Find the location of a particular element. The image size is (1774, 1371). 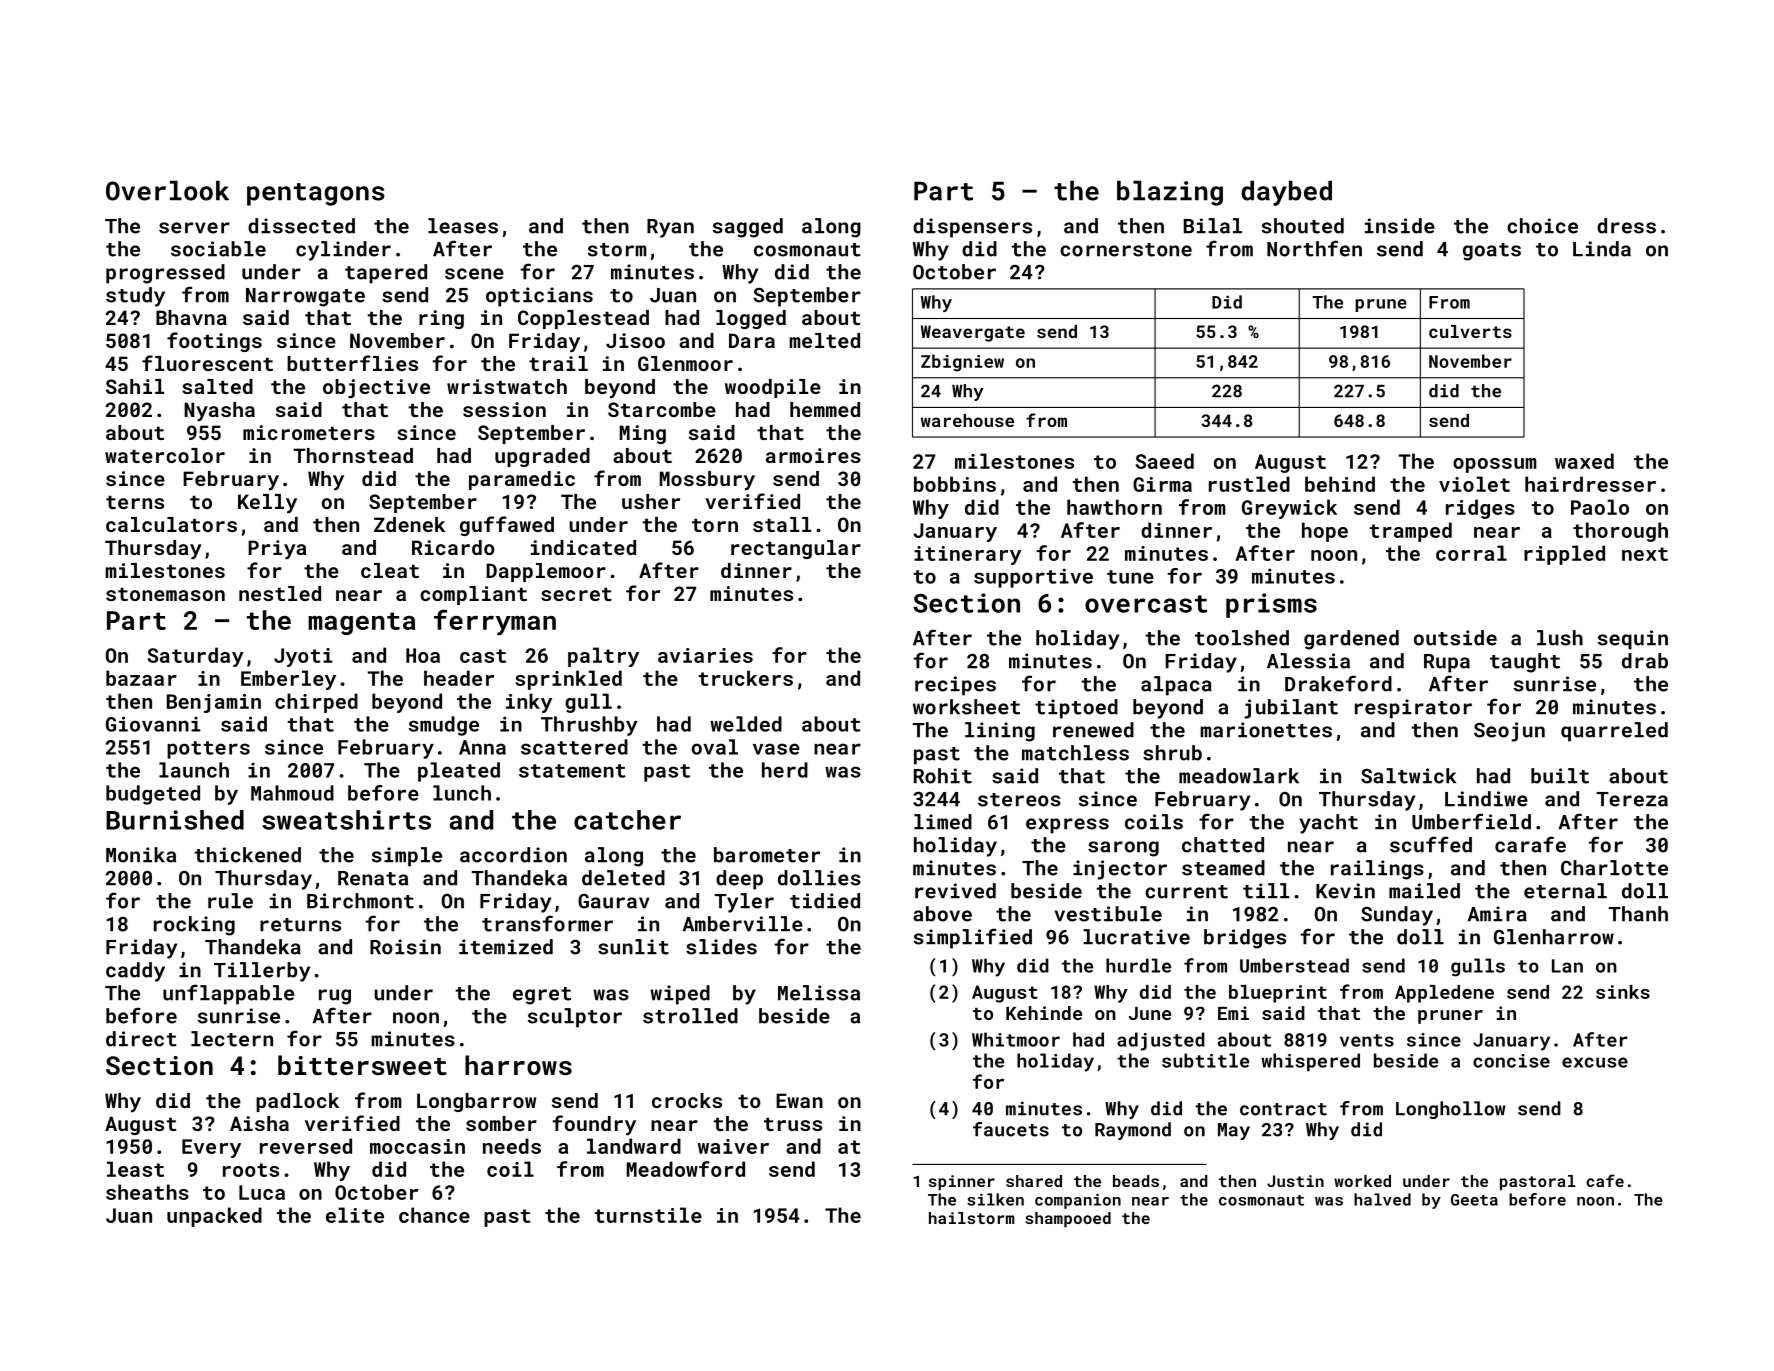

chance is located at coordinates (434, 1215).
